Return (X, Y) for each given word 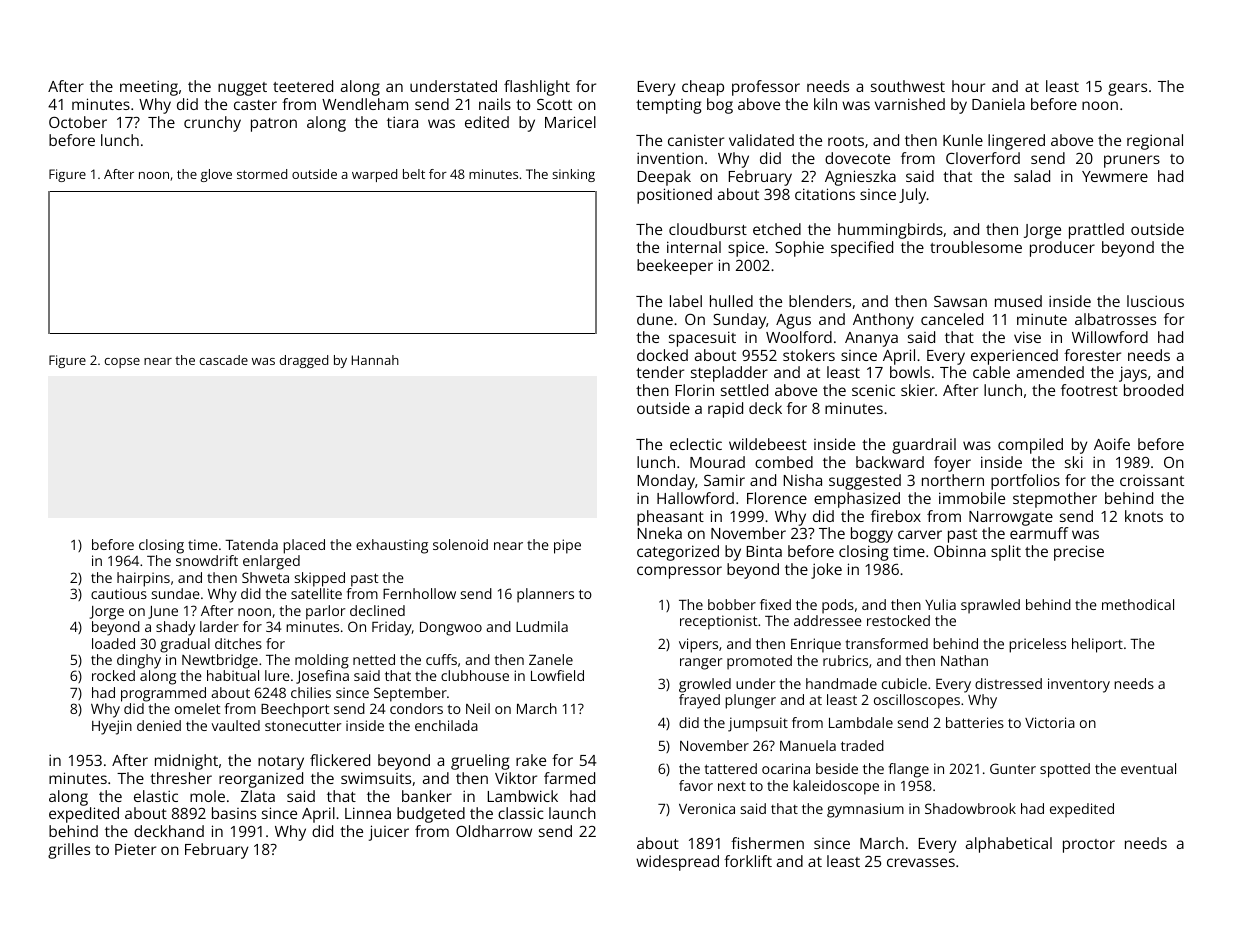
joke (826, 571)
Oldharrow (494, 831)
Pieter (135, 849)
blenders (820, 301)
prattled (1096, 231)
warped (374, 175)
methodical (1138, 604)
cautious (119, 593)
